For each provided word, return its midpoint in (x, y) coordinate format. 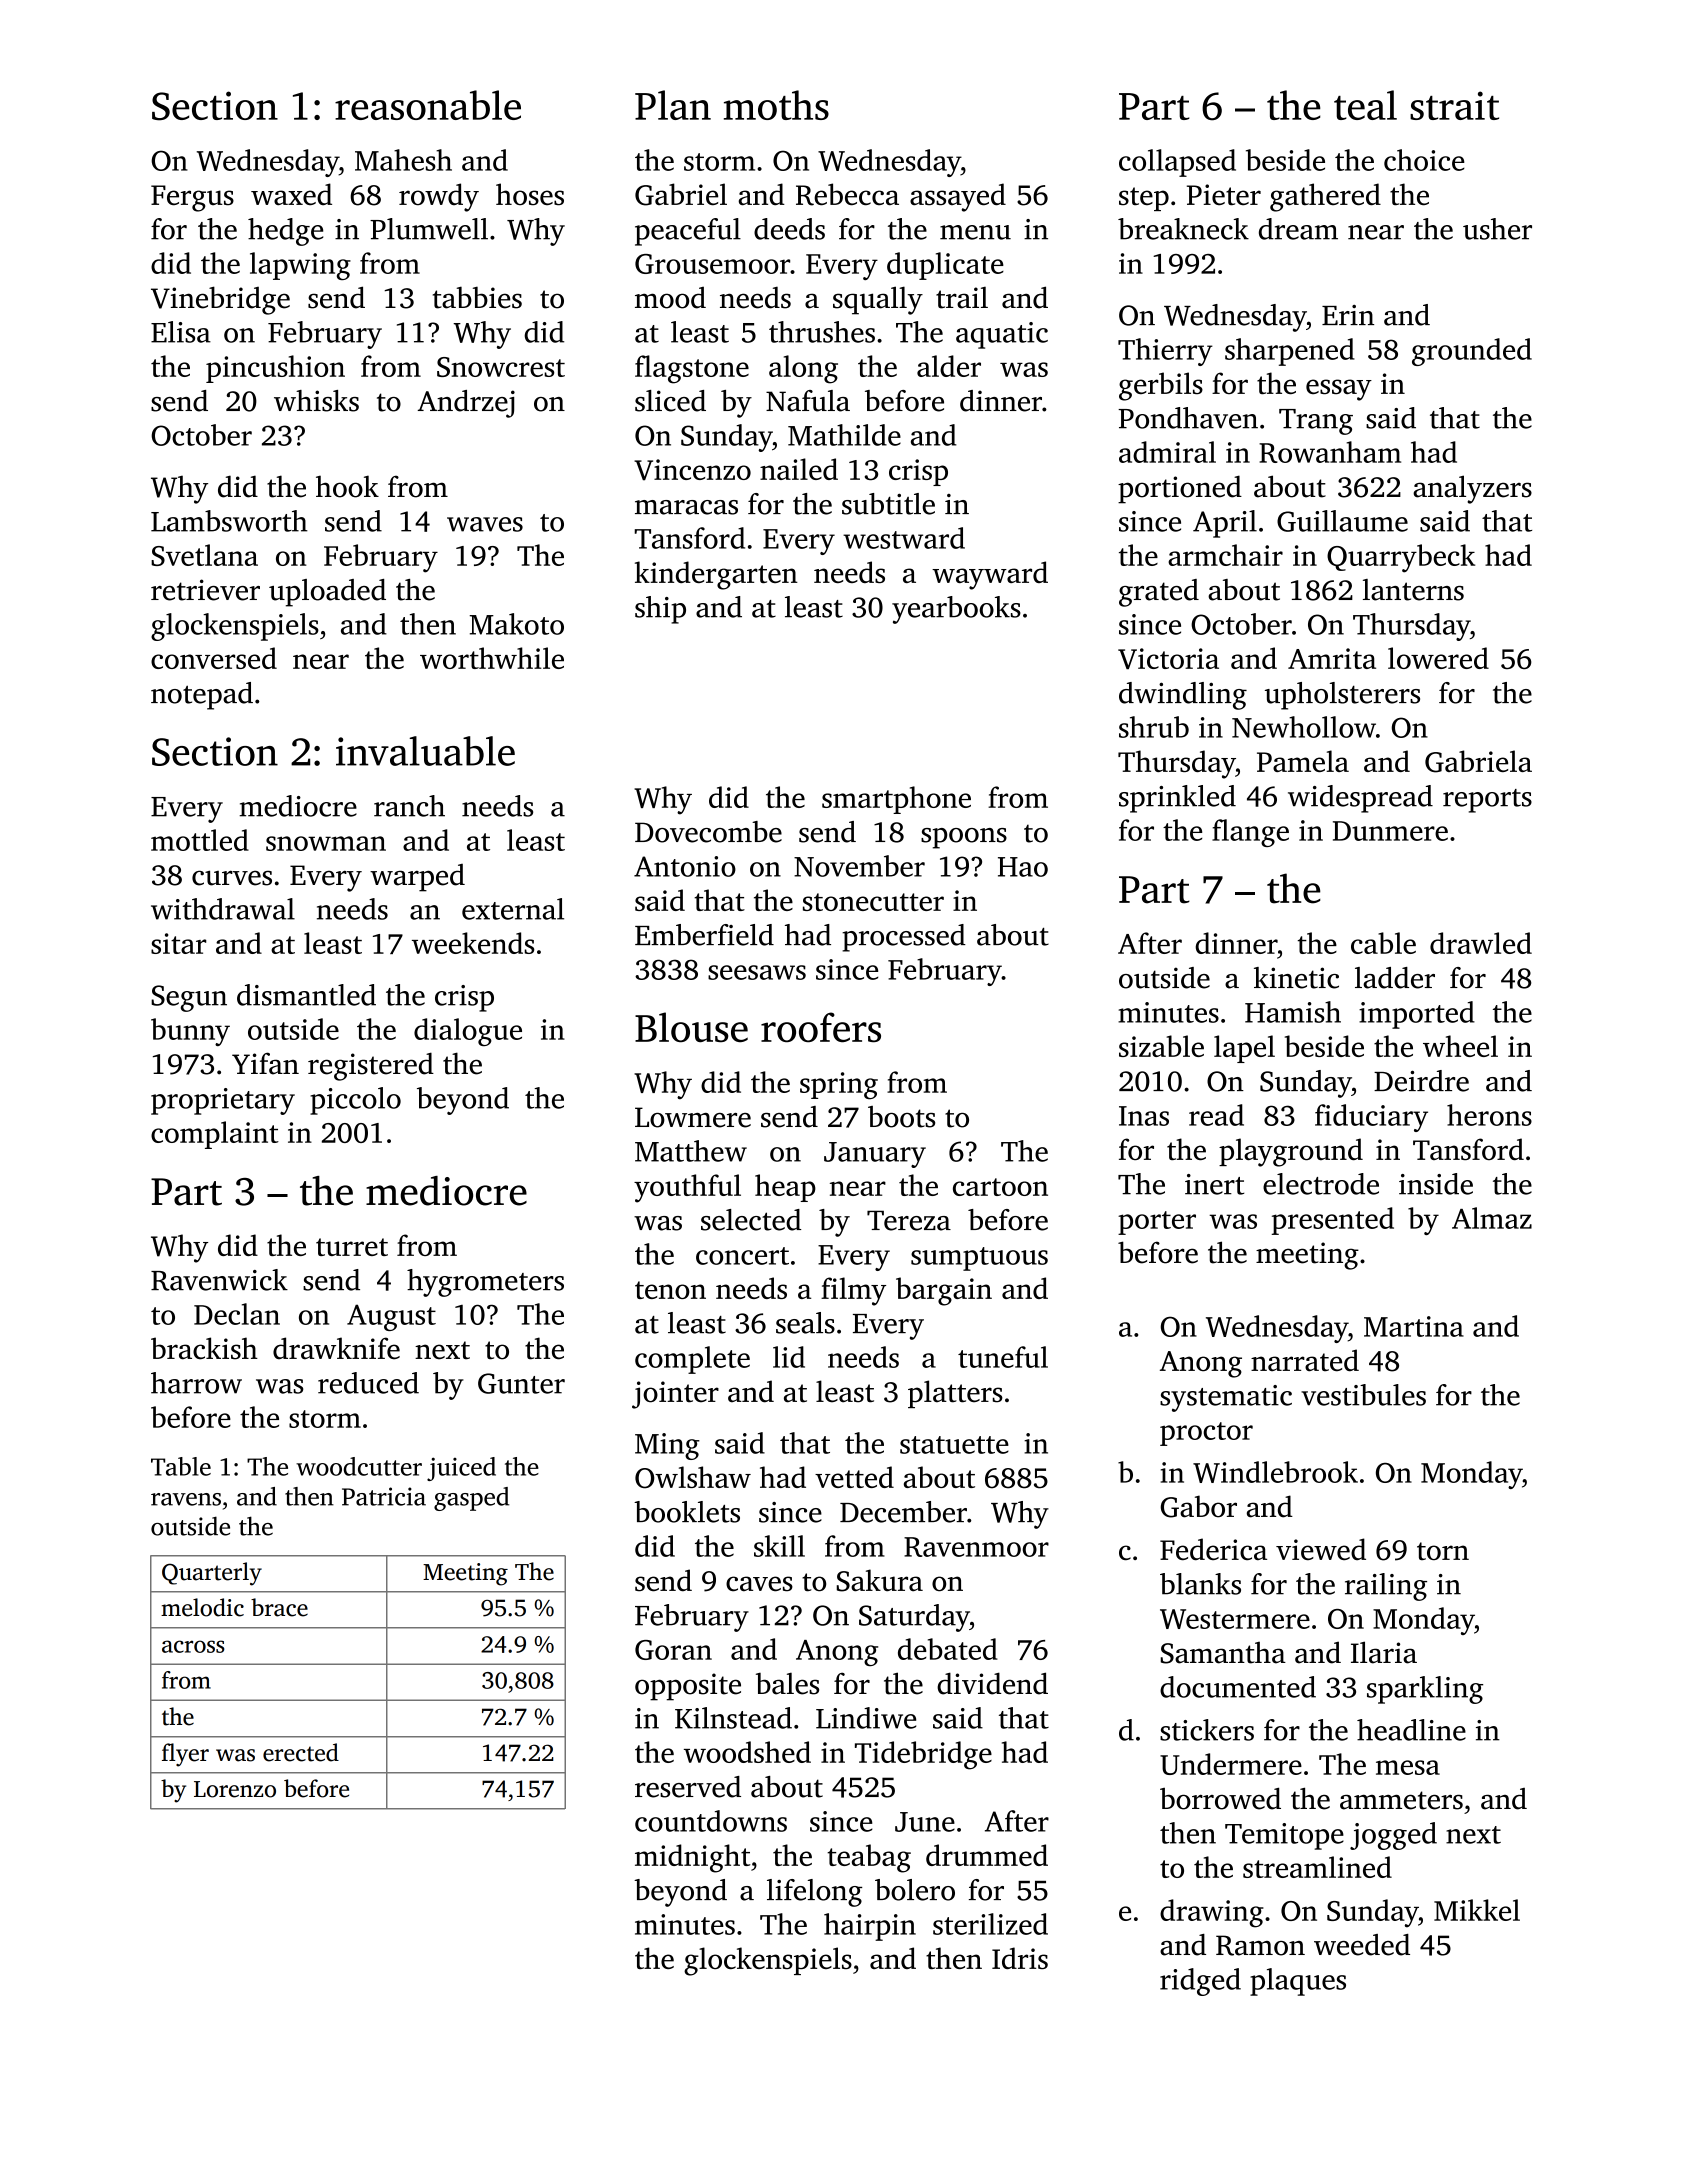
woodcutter (359, 1466)
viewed (1321, 1549)
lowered (1438, 658)
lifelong (814, 1893)
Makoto (517, 624)
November (859, 866)
